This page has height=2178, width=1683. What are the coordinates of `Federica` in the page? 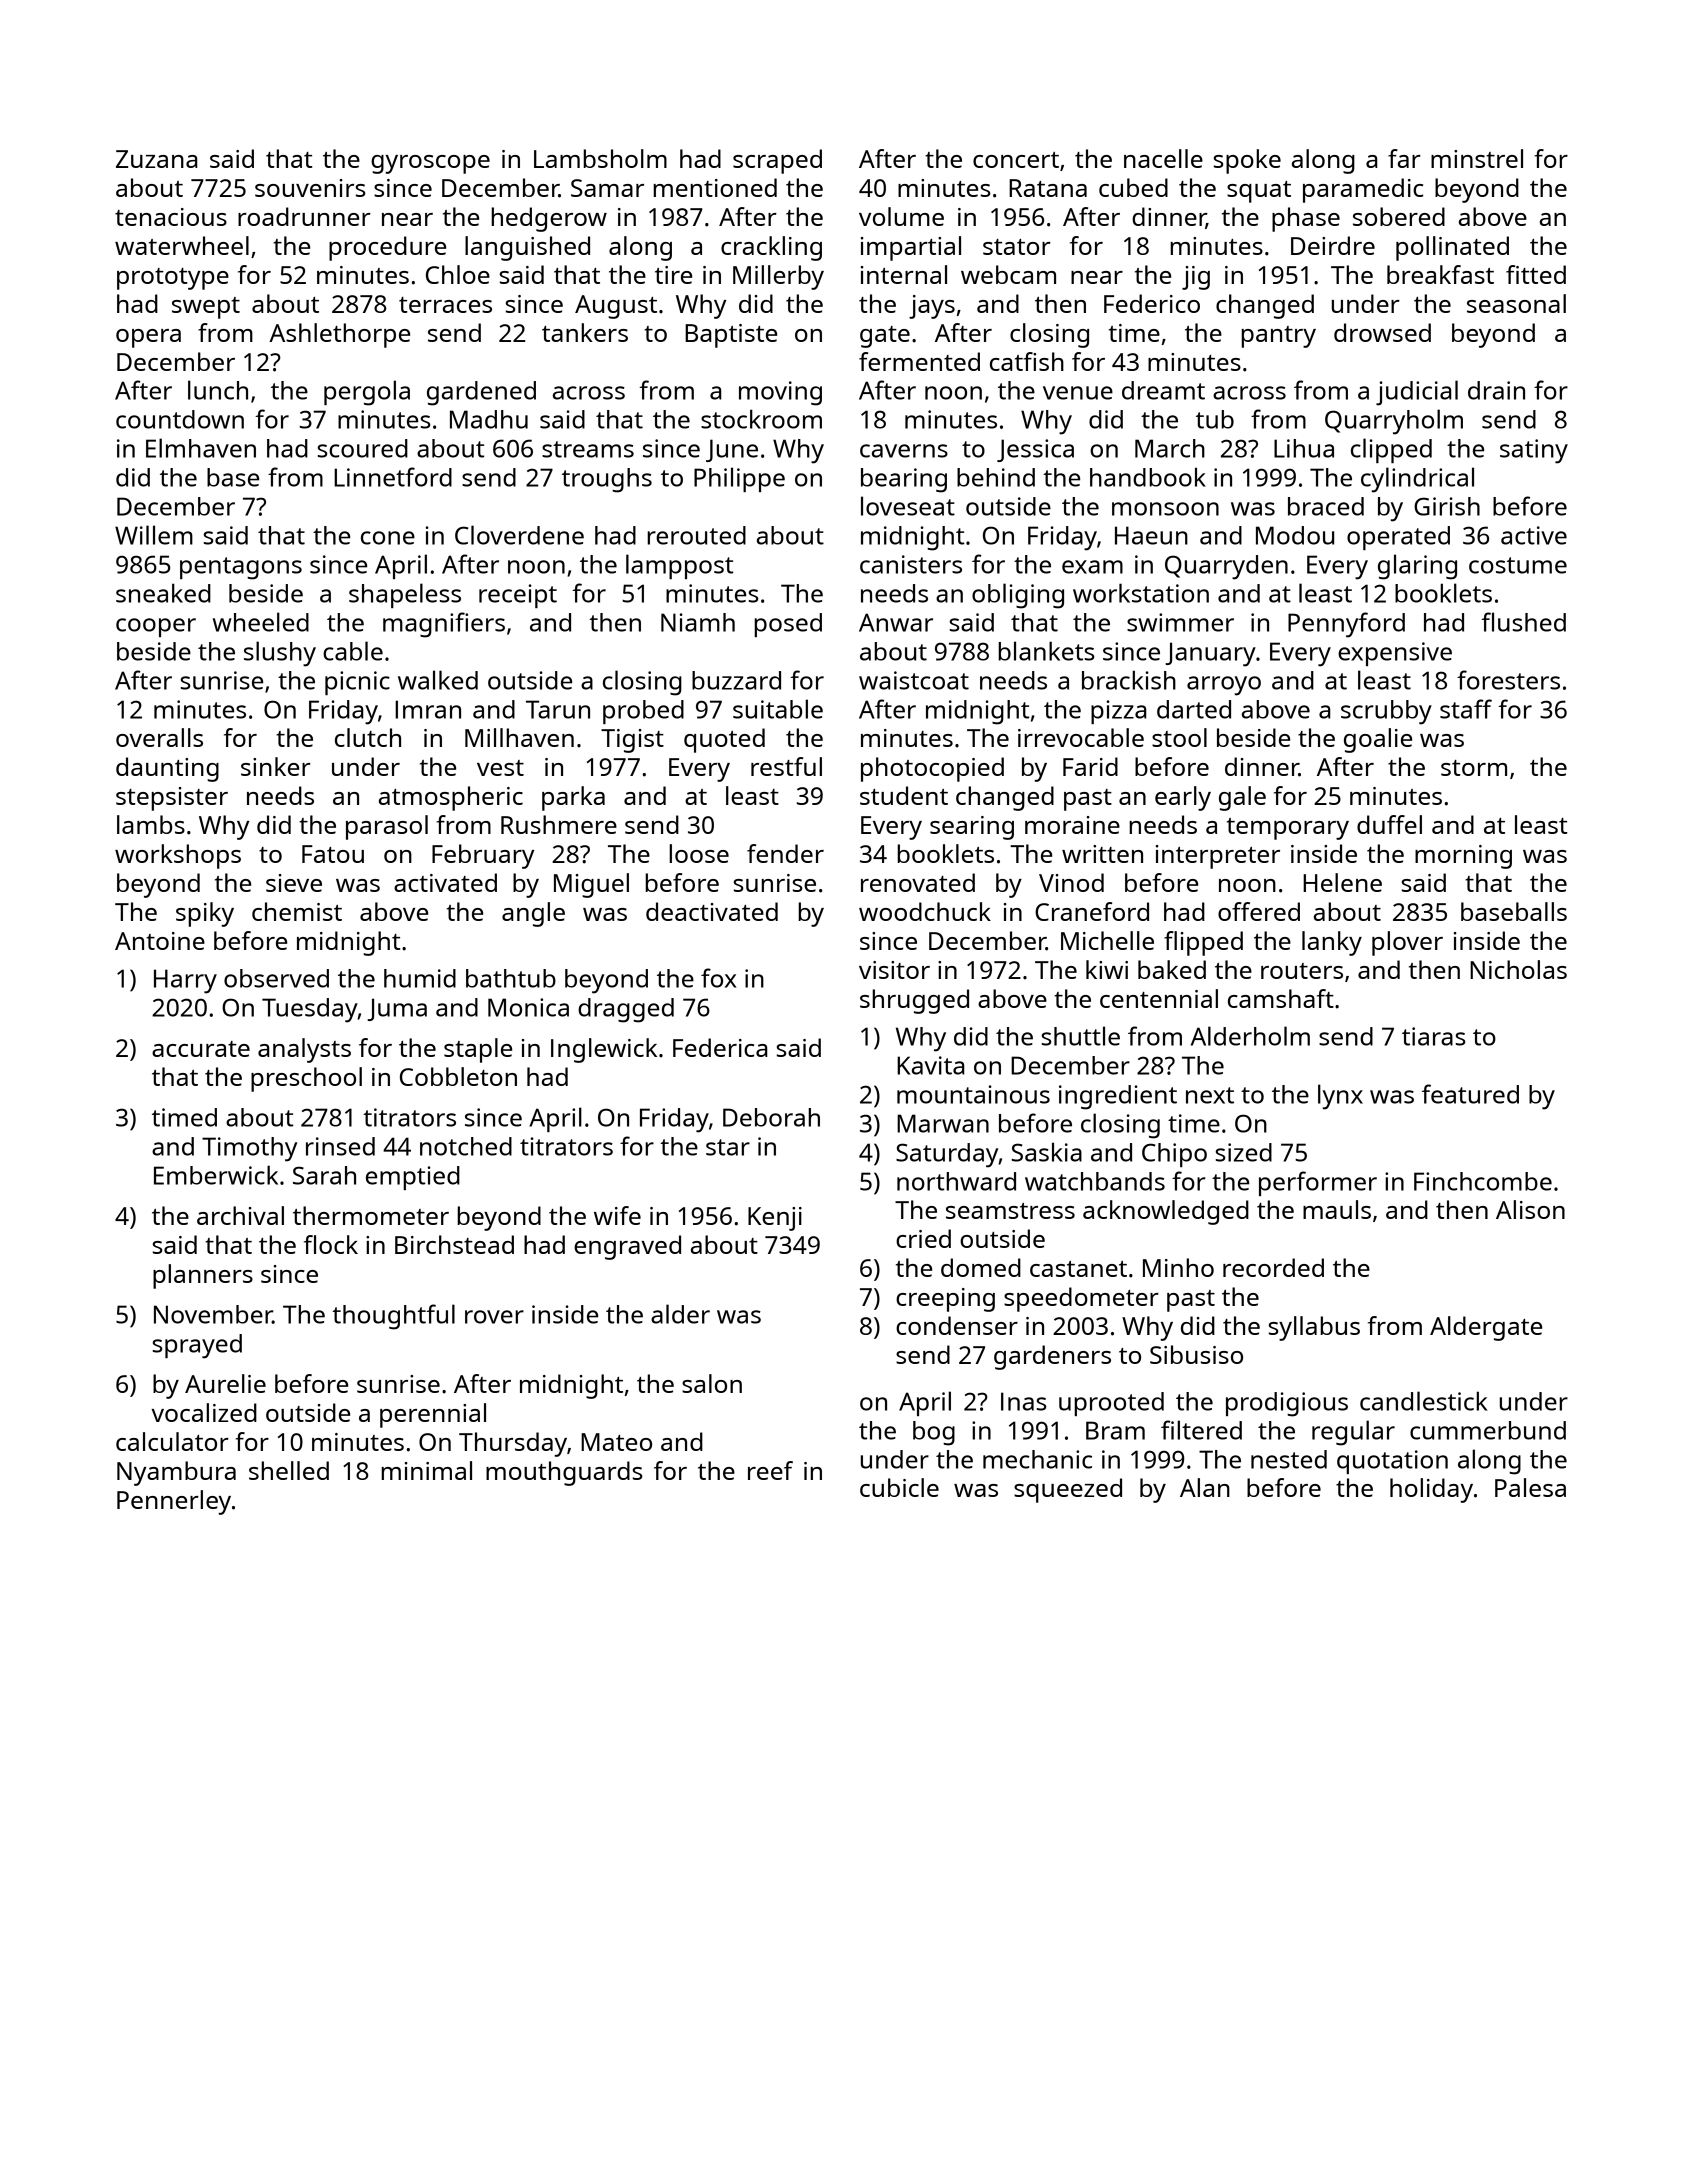 It's located at (720, 1047).
